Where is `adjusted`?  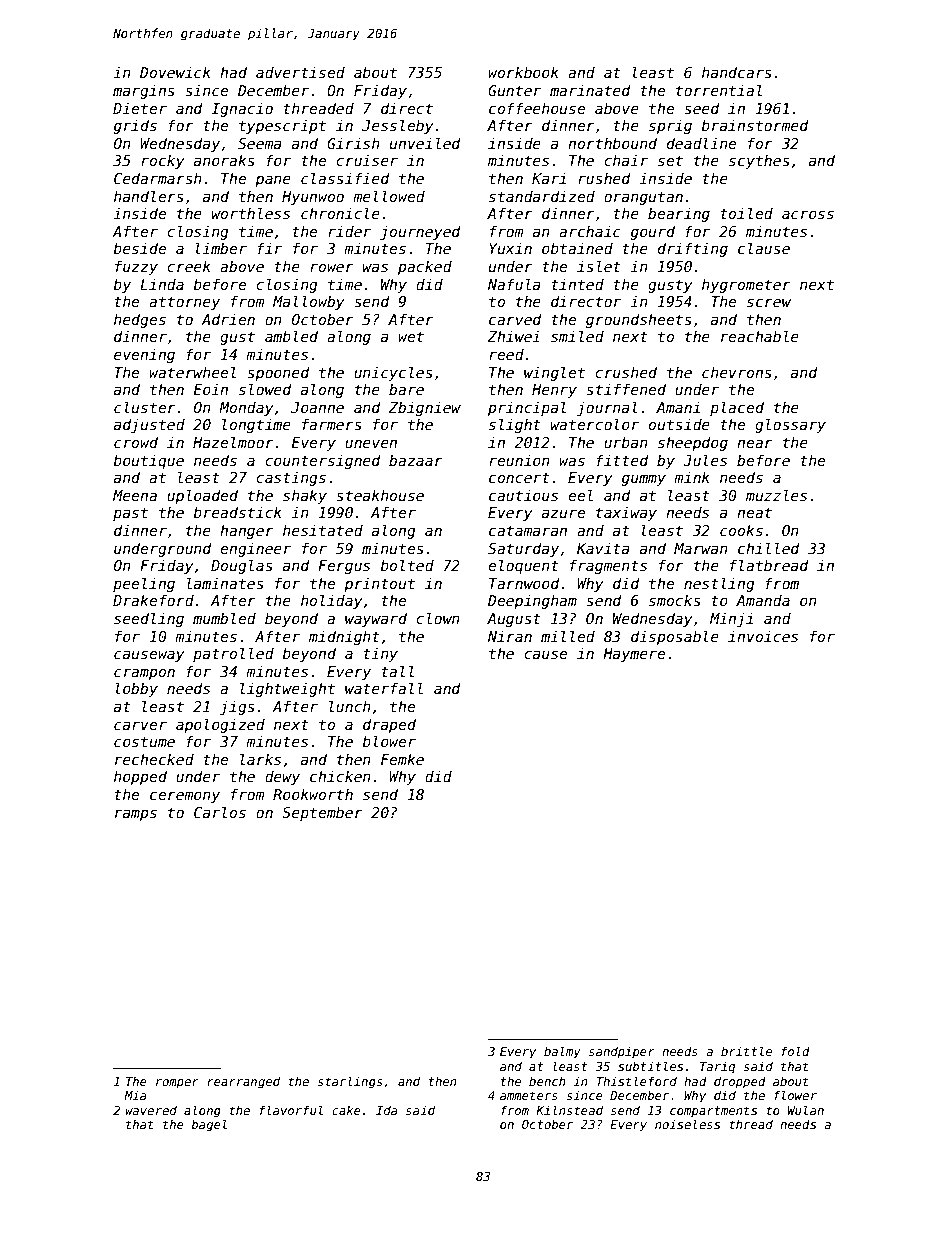 adjusted is located at coordinates (149, 425).
